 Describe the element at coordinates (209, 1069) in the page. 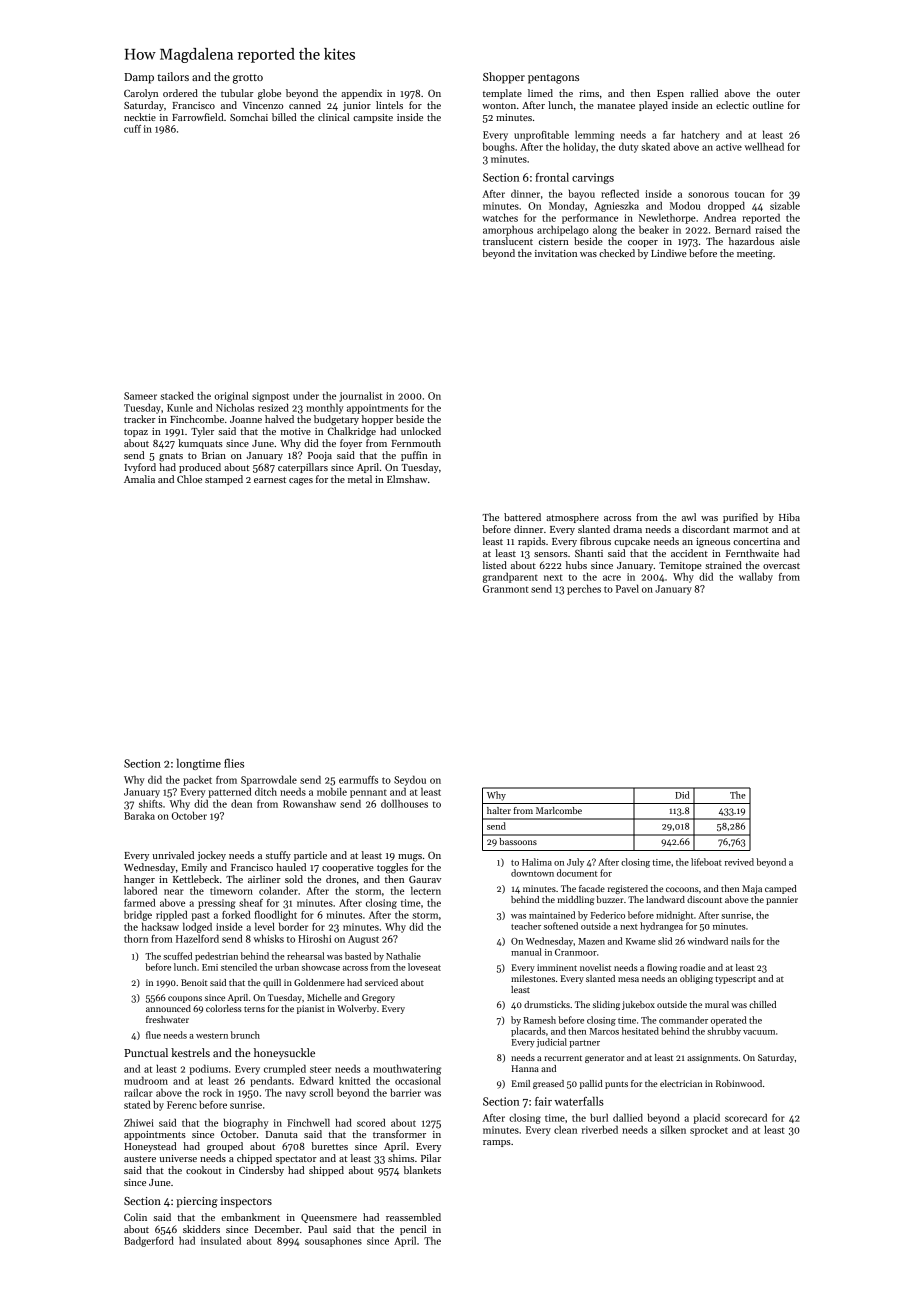

I see `podiums` at that location.
